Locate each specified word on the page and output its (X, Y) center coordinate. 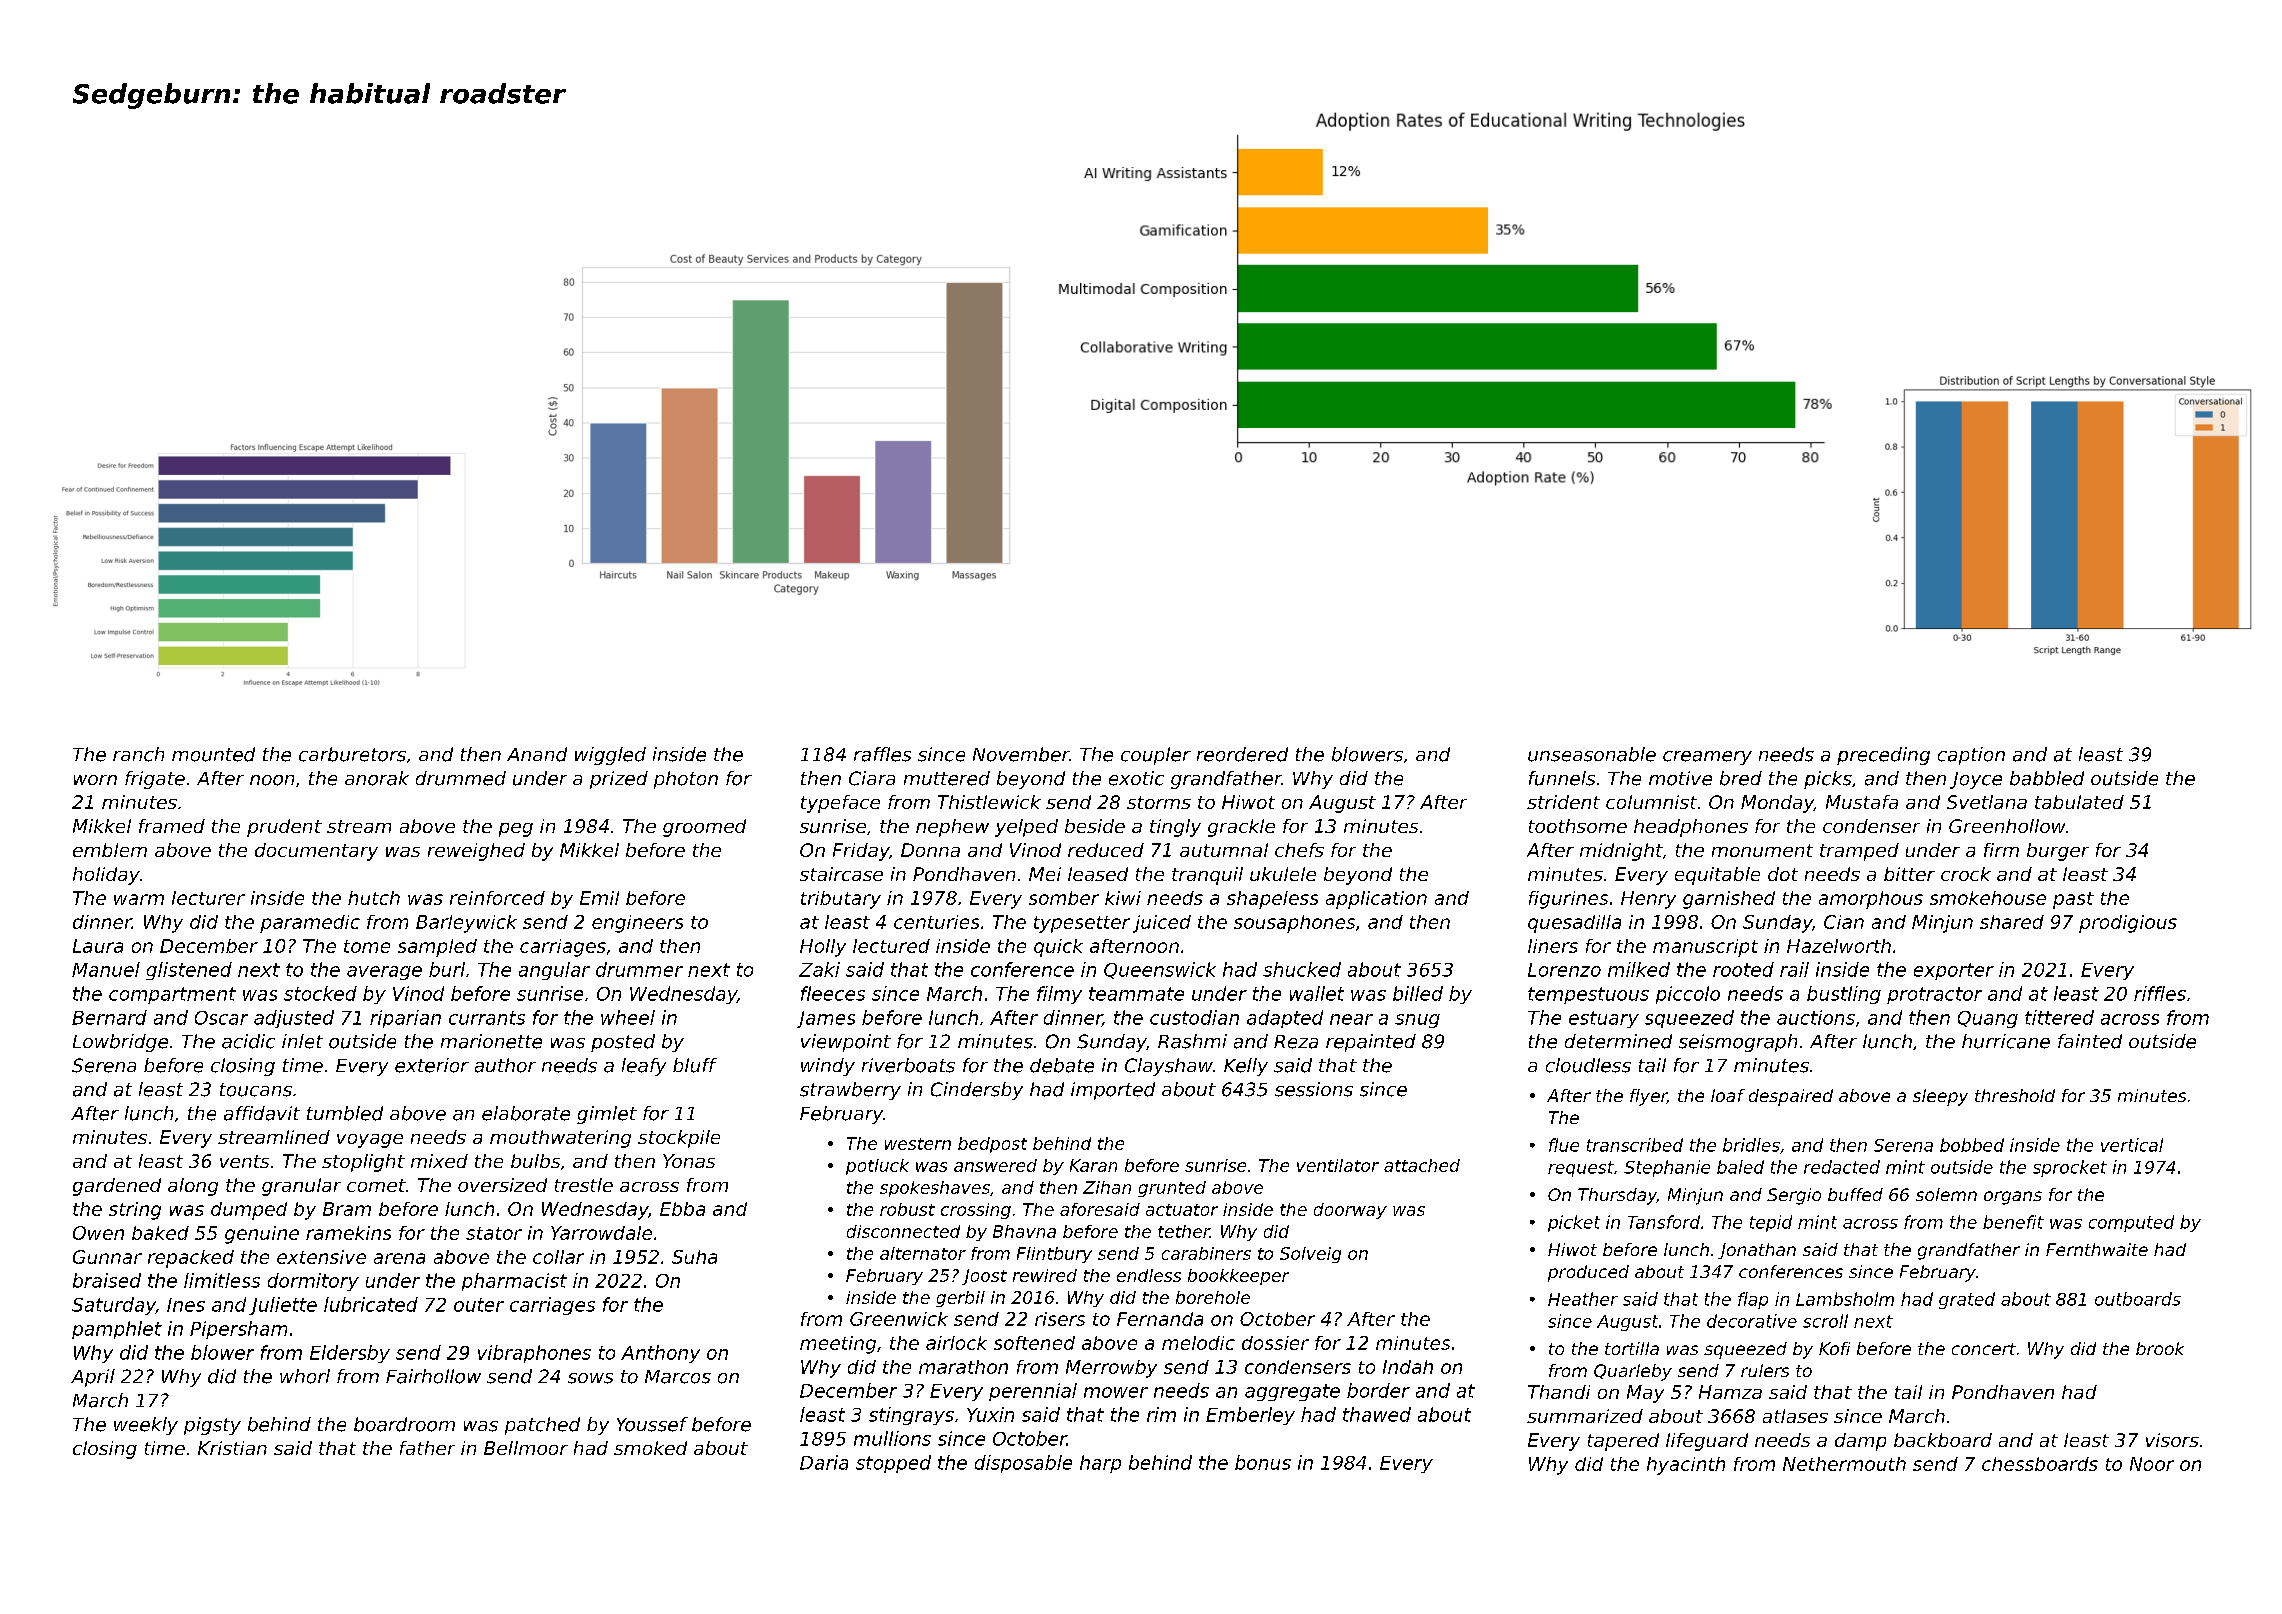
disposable (1023, 1464)
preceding (1883, 756)
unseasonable (1592, 754)
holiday (106, 876)
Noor (2152, 1464)
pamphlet (117, 1330)
